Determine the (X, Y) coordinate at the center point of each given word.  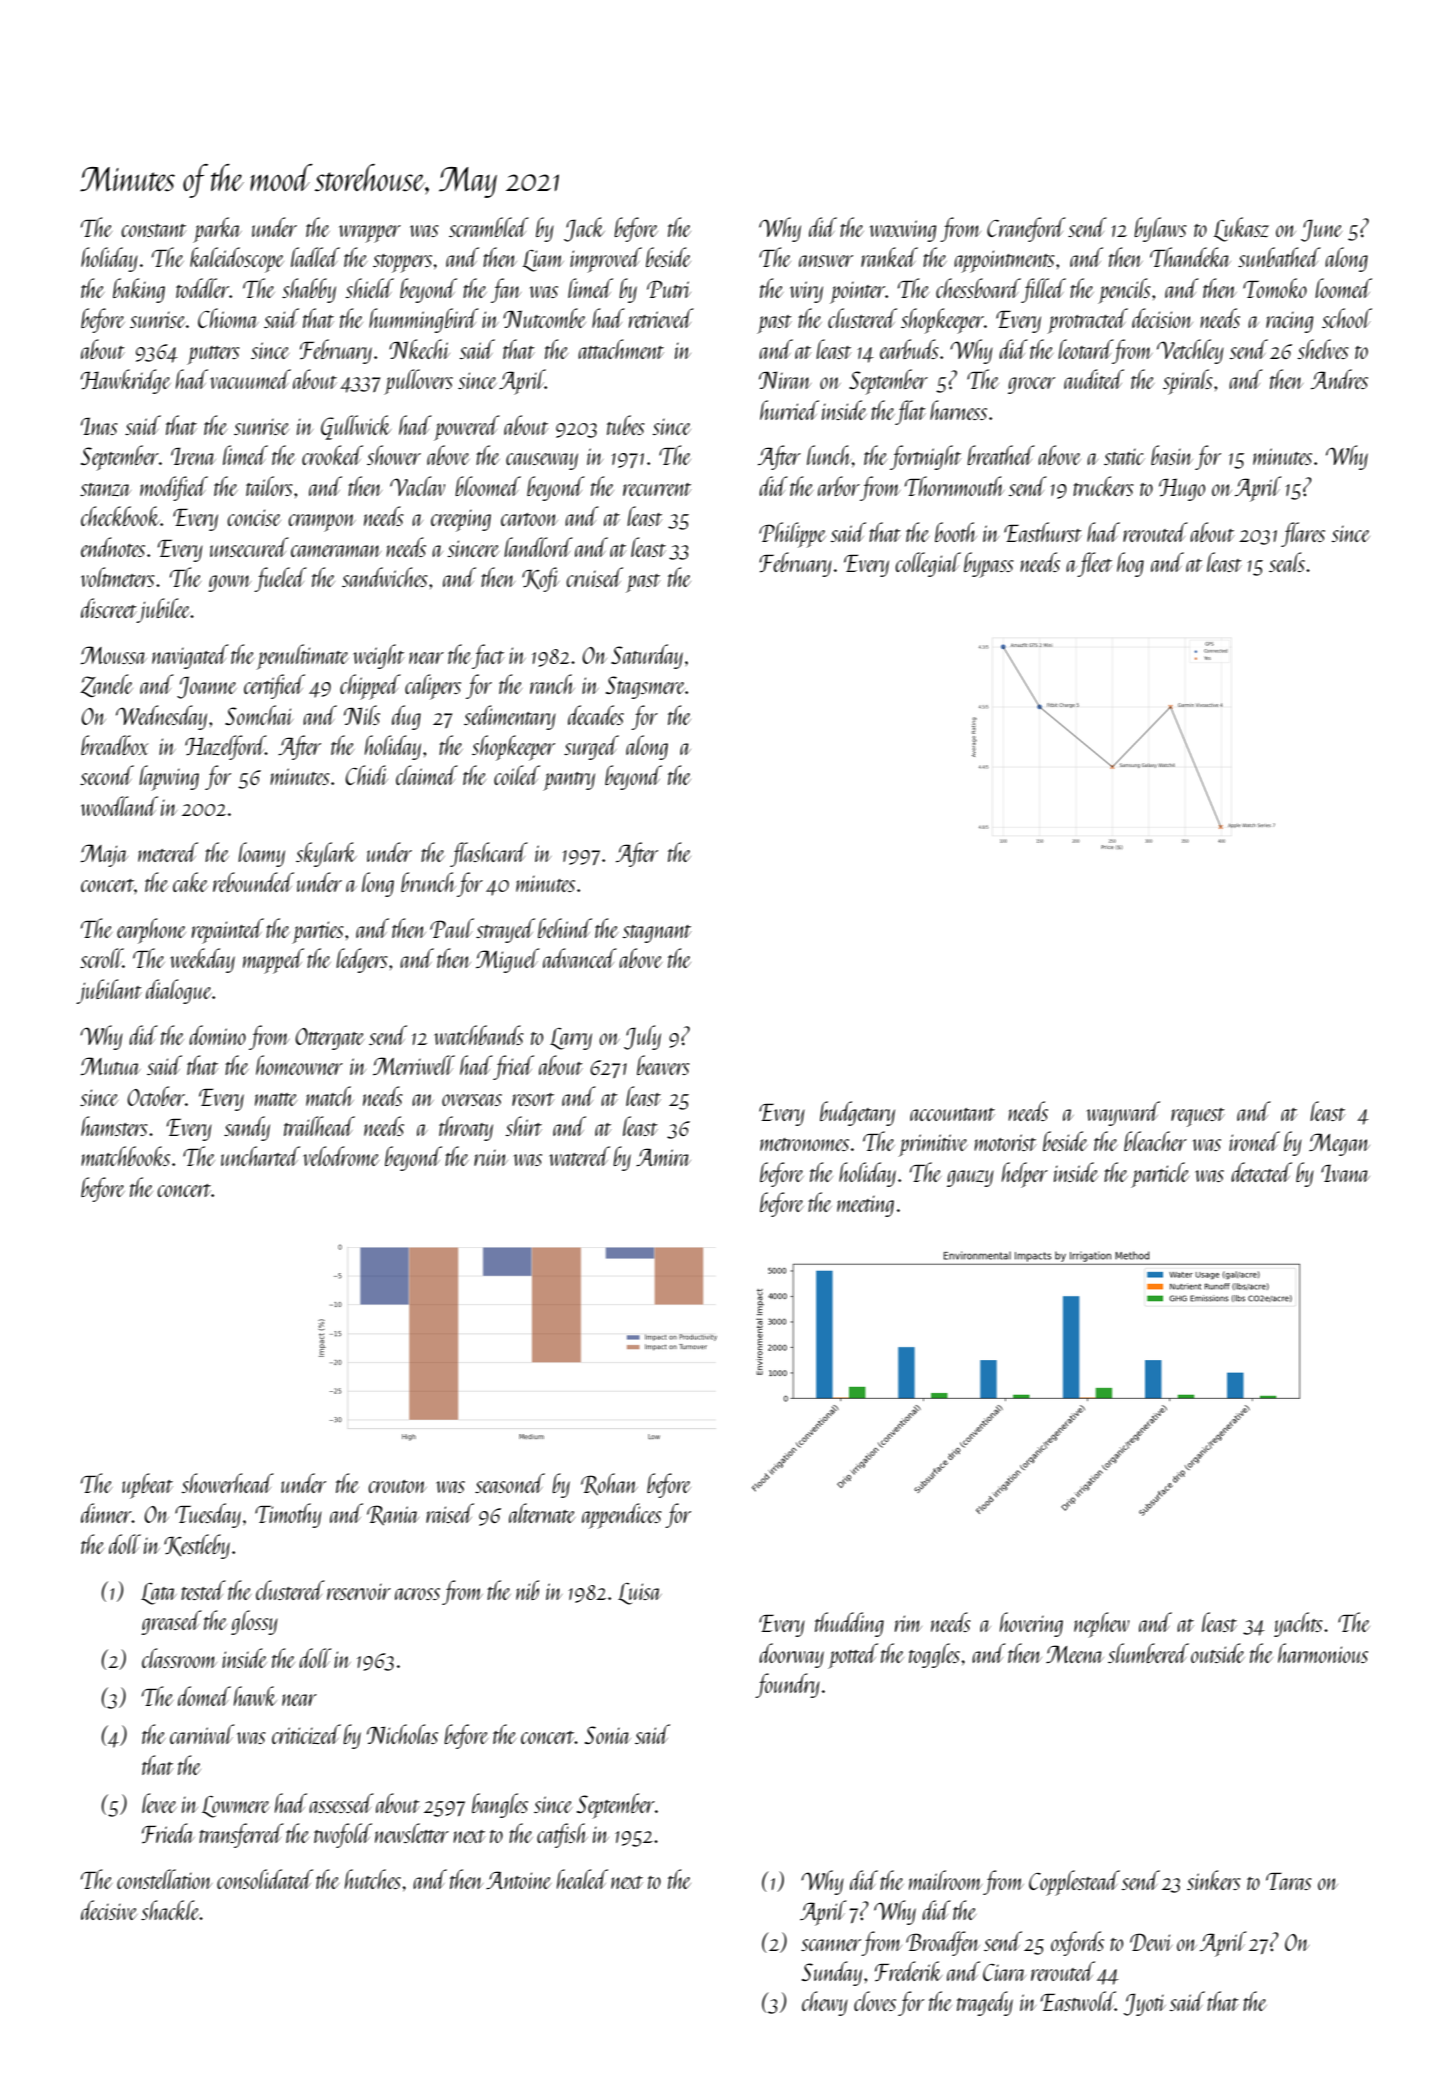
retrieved (661, 318)
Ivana (1345, 1173)
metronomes (804, 1144)
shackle (170, 1910)
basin (1172, 455)
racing (1289, 322)
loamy (261, 854)
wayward (1123, 1113)
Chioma (228, 318)
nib (527, 1590)
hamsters (114, 1126)
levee (159, 1803)
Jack (584, 229)
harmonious (1323, 1653)
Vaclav (417, 486)
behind (565, 928)
